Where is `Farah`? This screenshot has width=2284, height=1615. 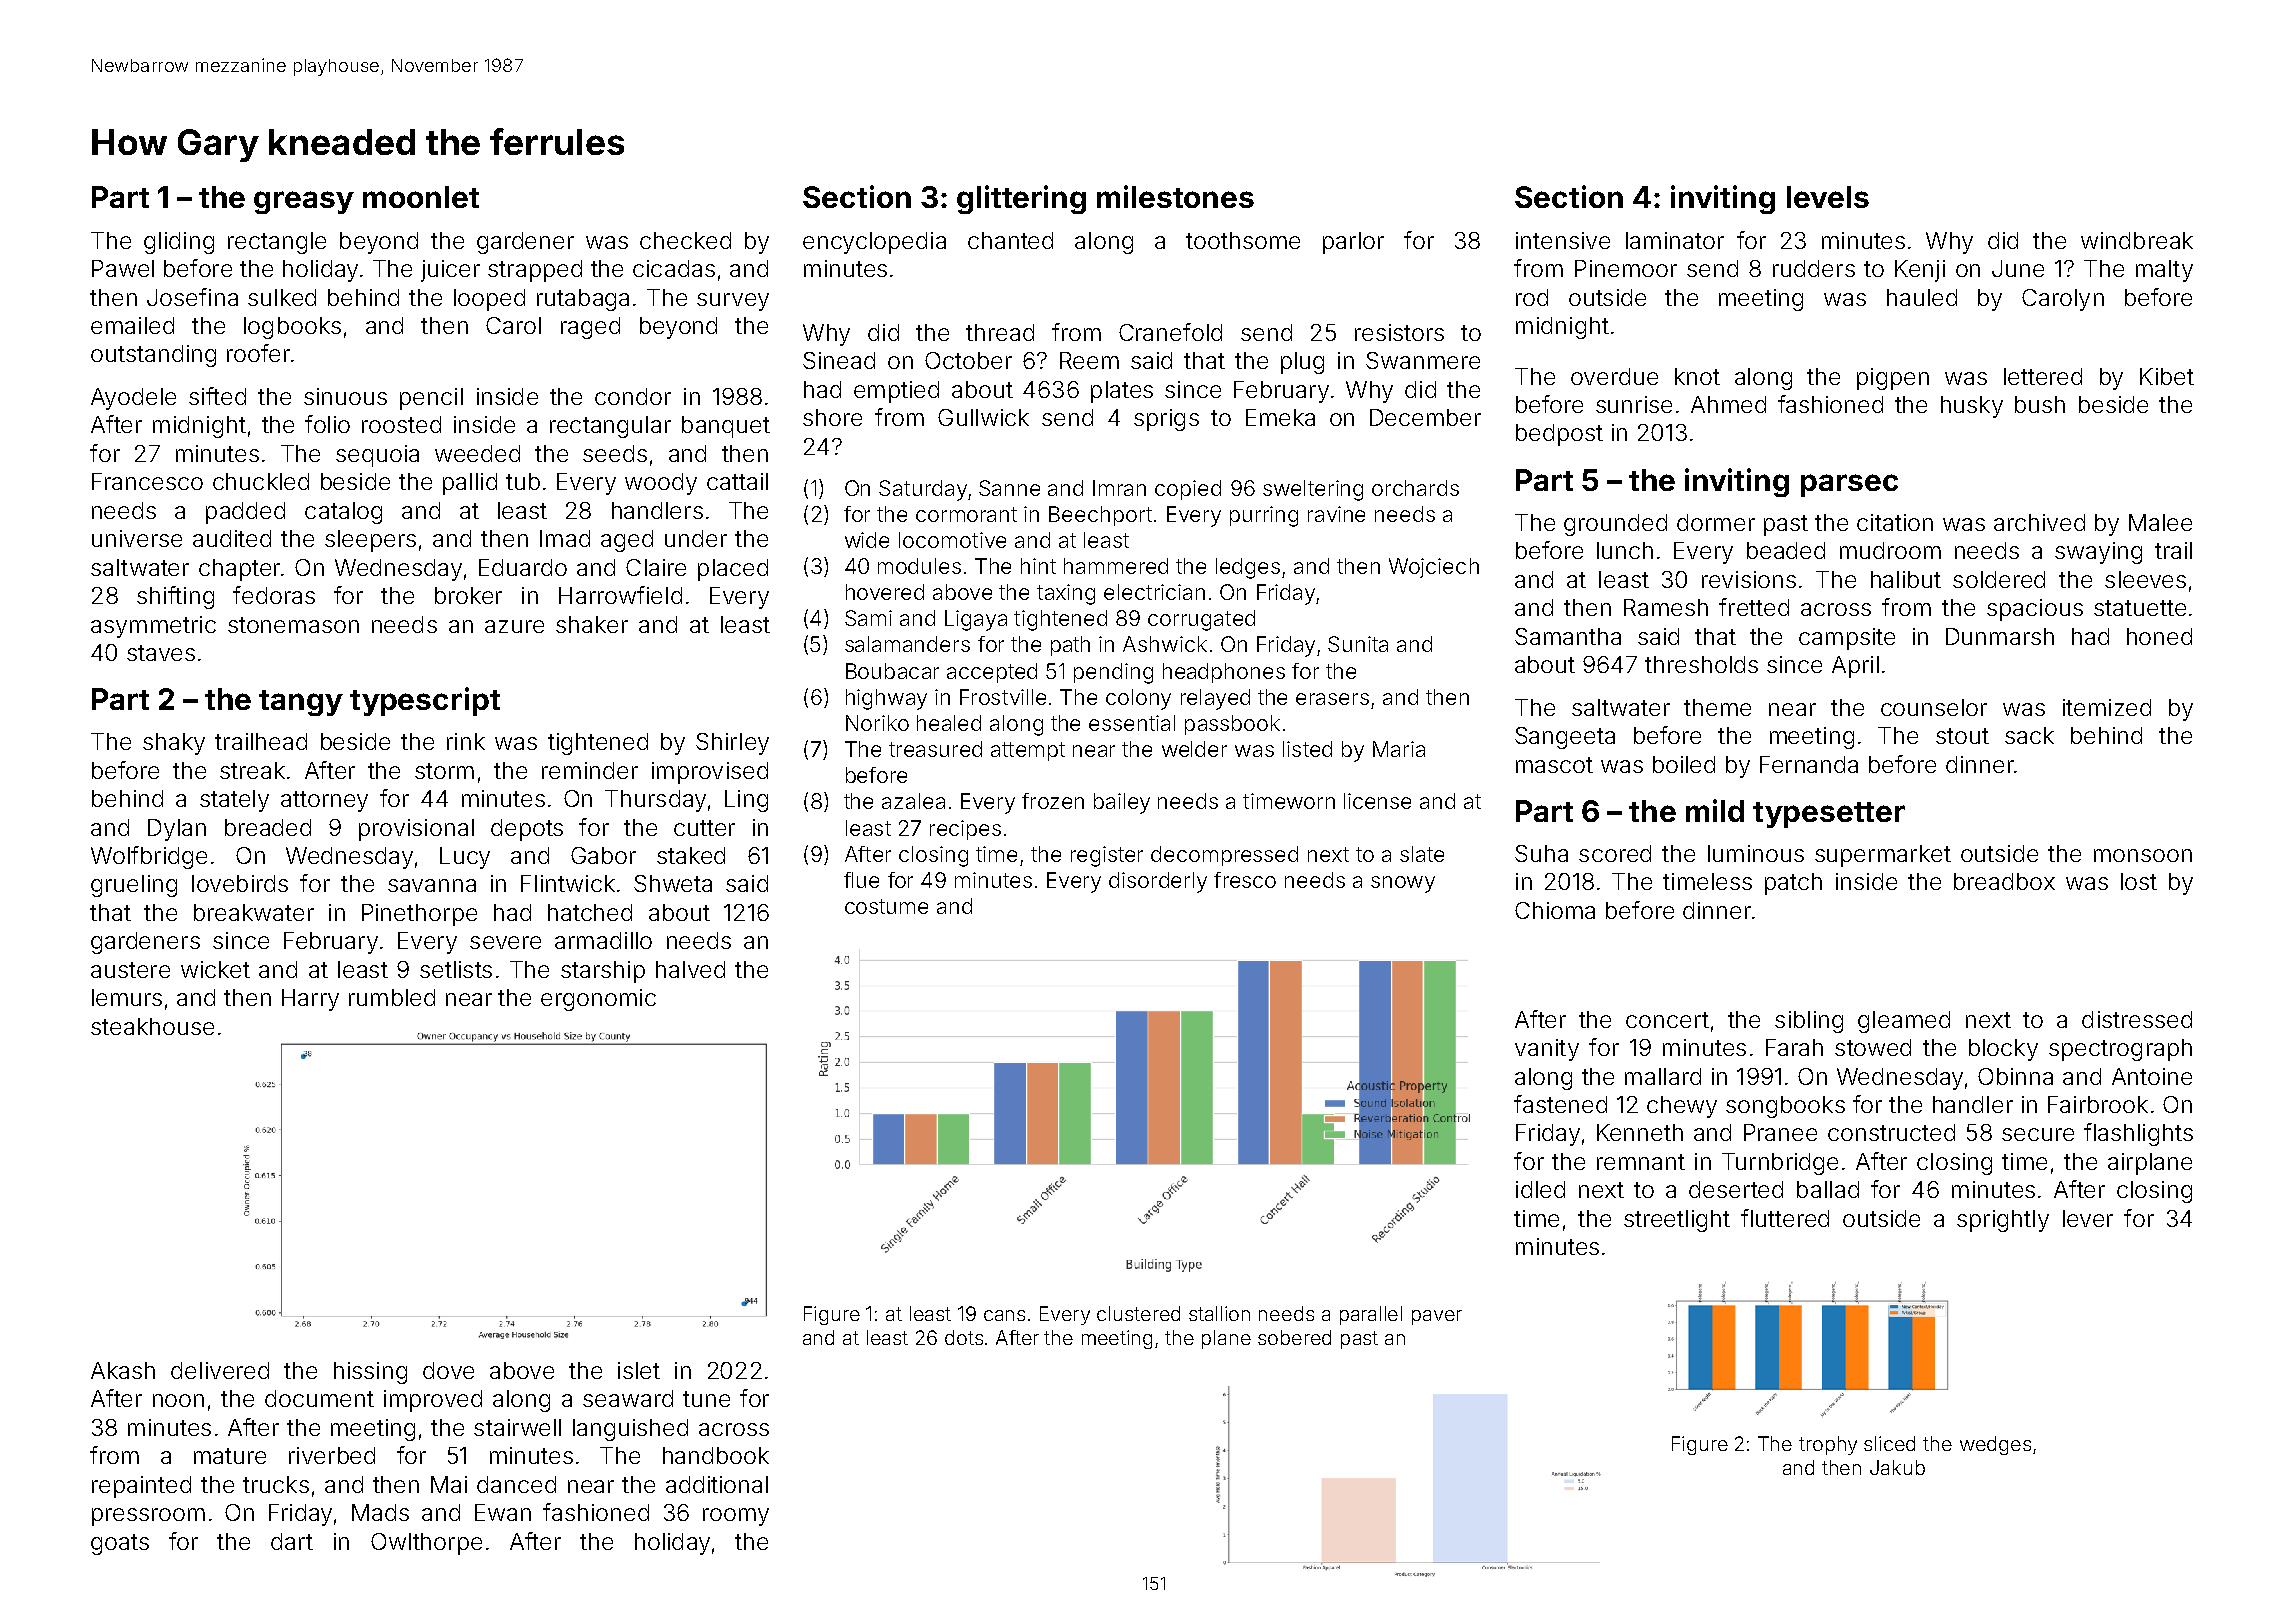
Farah is located at coordinates (1794, 1047).
